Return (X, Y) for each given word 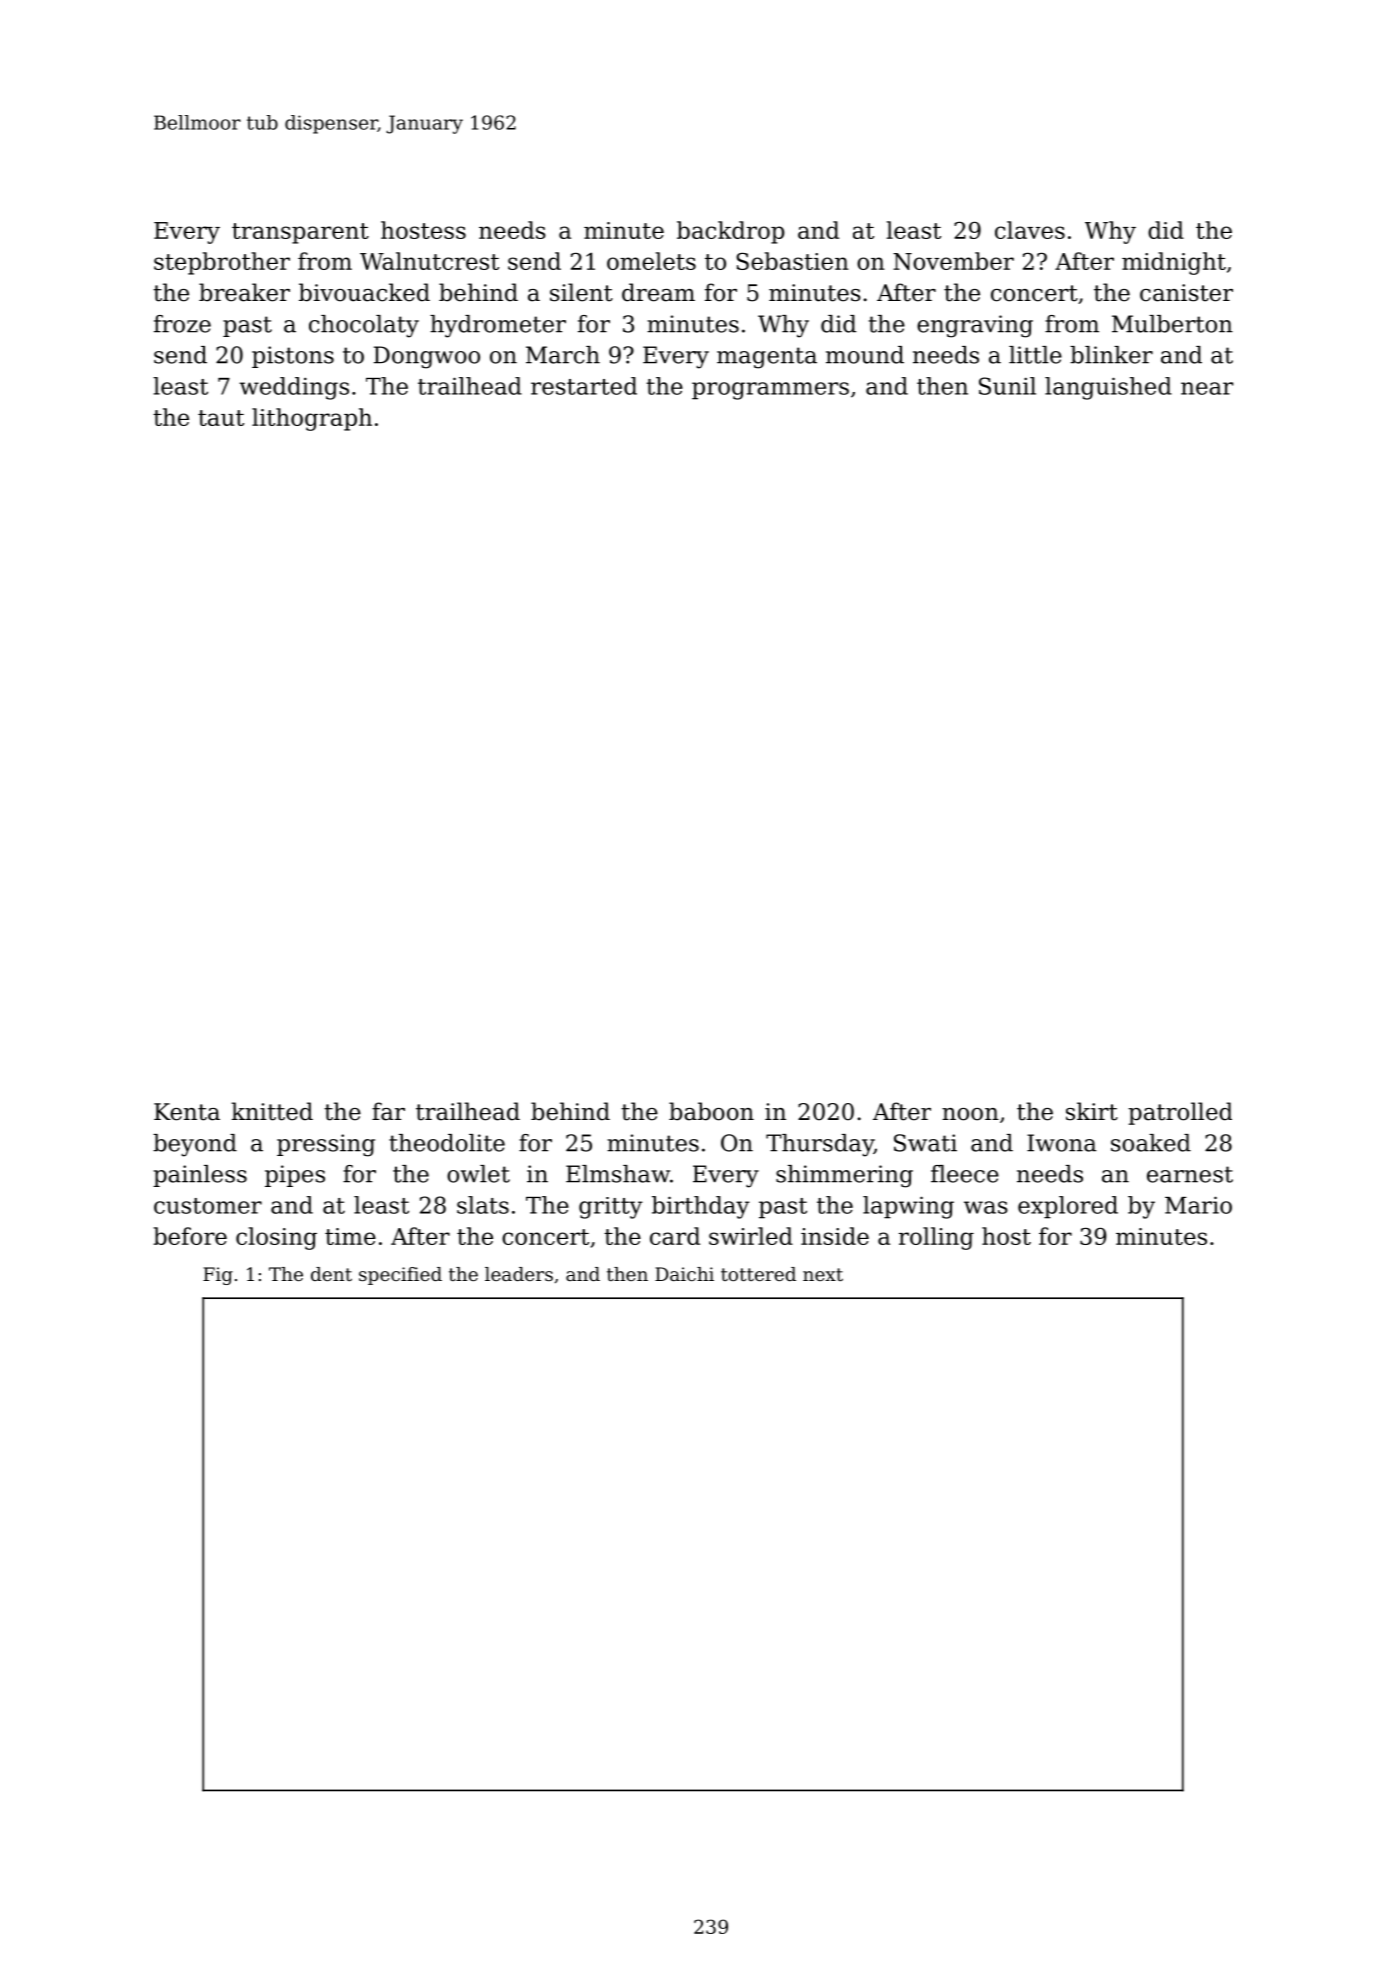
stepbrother (222, 263)
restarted (584, 386)
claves (1030, 230)
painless (200, 1176)
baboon (711, 1111)
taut (221, 418)
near (1207, 388)
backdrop (730, 232)
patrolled (1180, 1113)
